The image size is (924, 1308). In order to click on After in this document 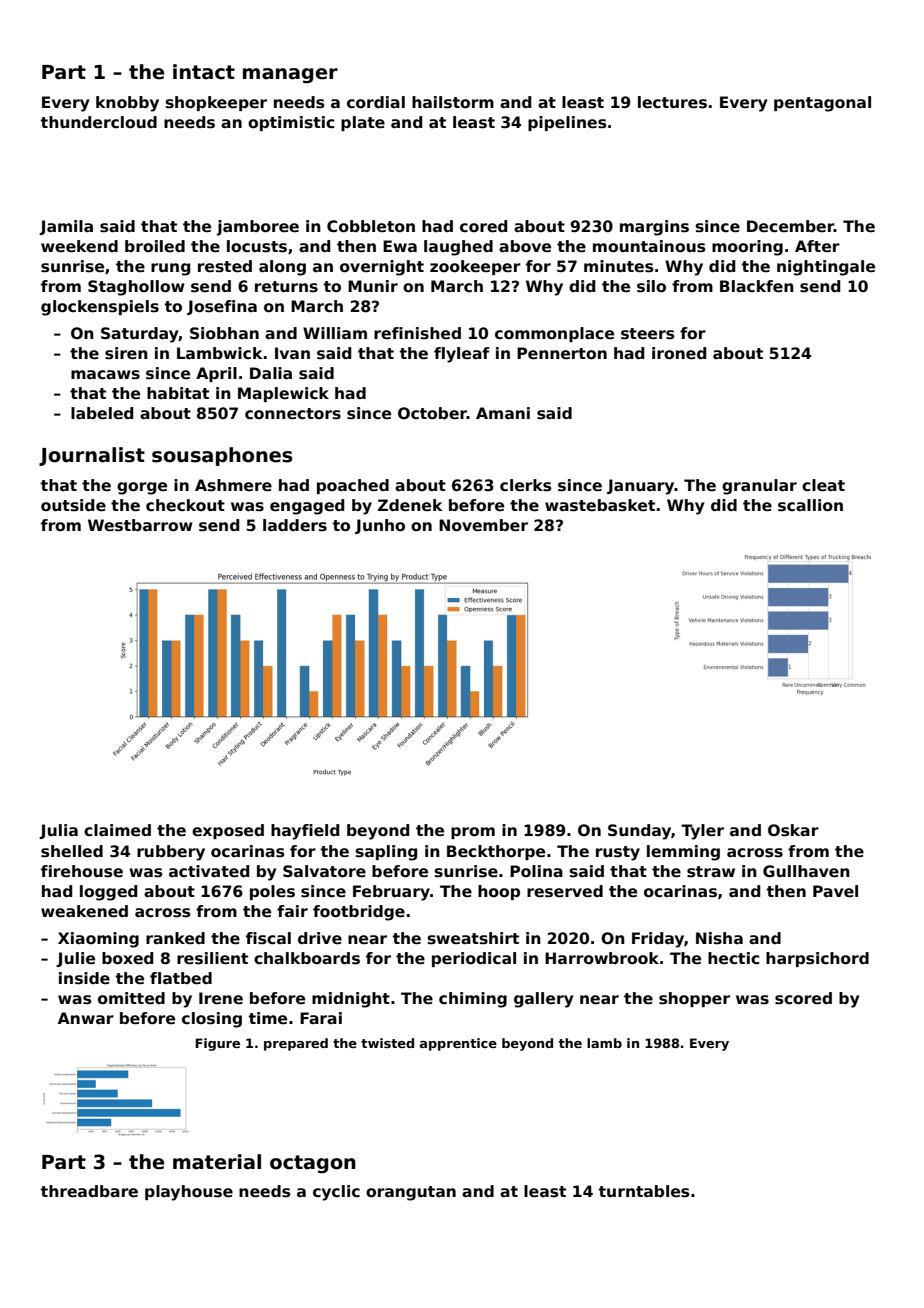, I will do `click(817, 246)`.
